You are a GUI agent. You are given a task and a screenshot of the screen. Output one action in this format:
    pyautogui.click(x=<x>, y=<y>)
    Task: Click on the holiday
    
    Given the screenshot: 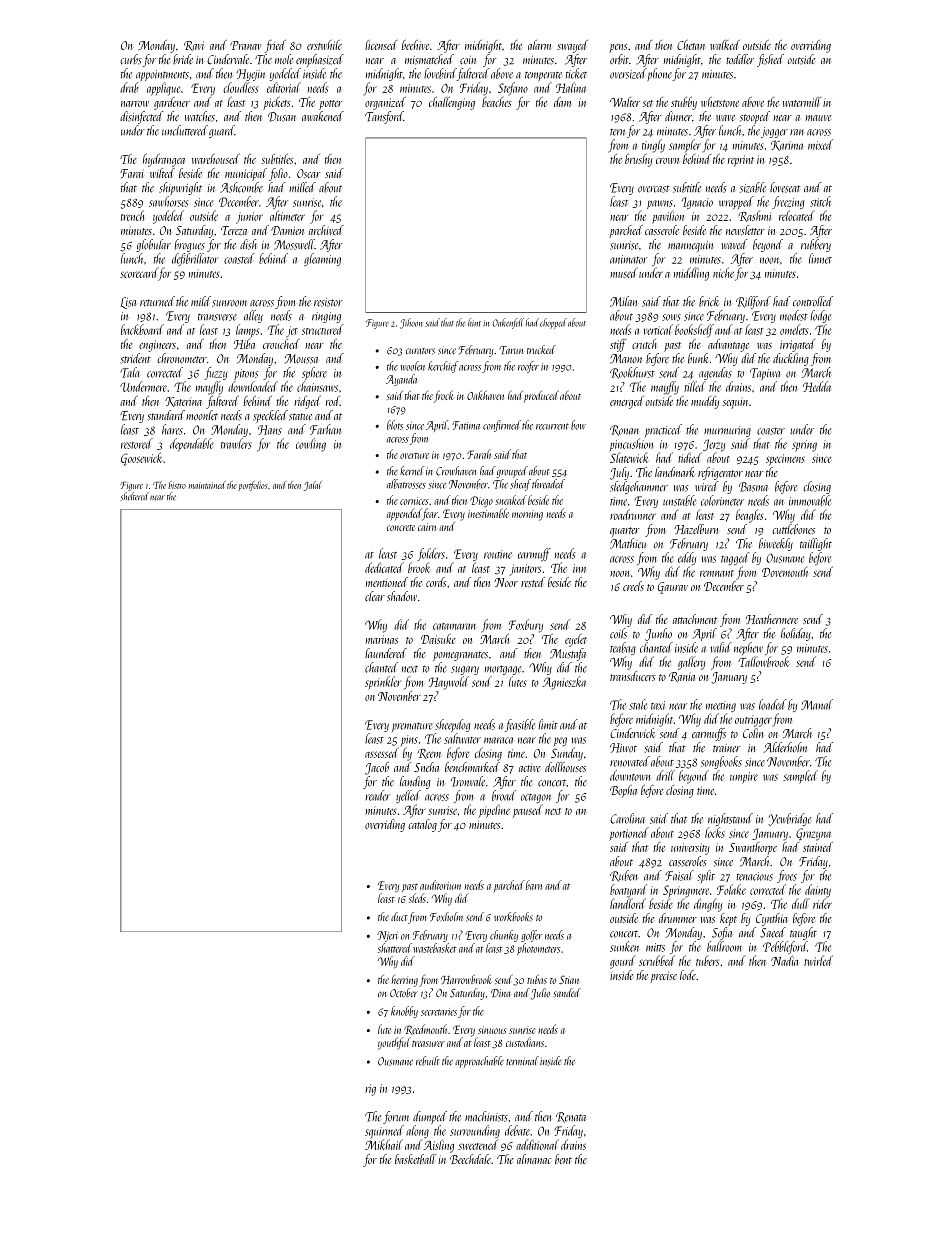 What is the action you would take?
    pyautogui.click(x=796, y=634)
